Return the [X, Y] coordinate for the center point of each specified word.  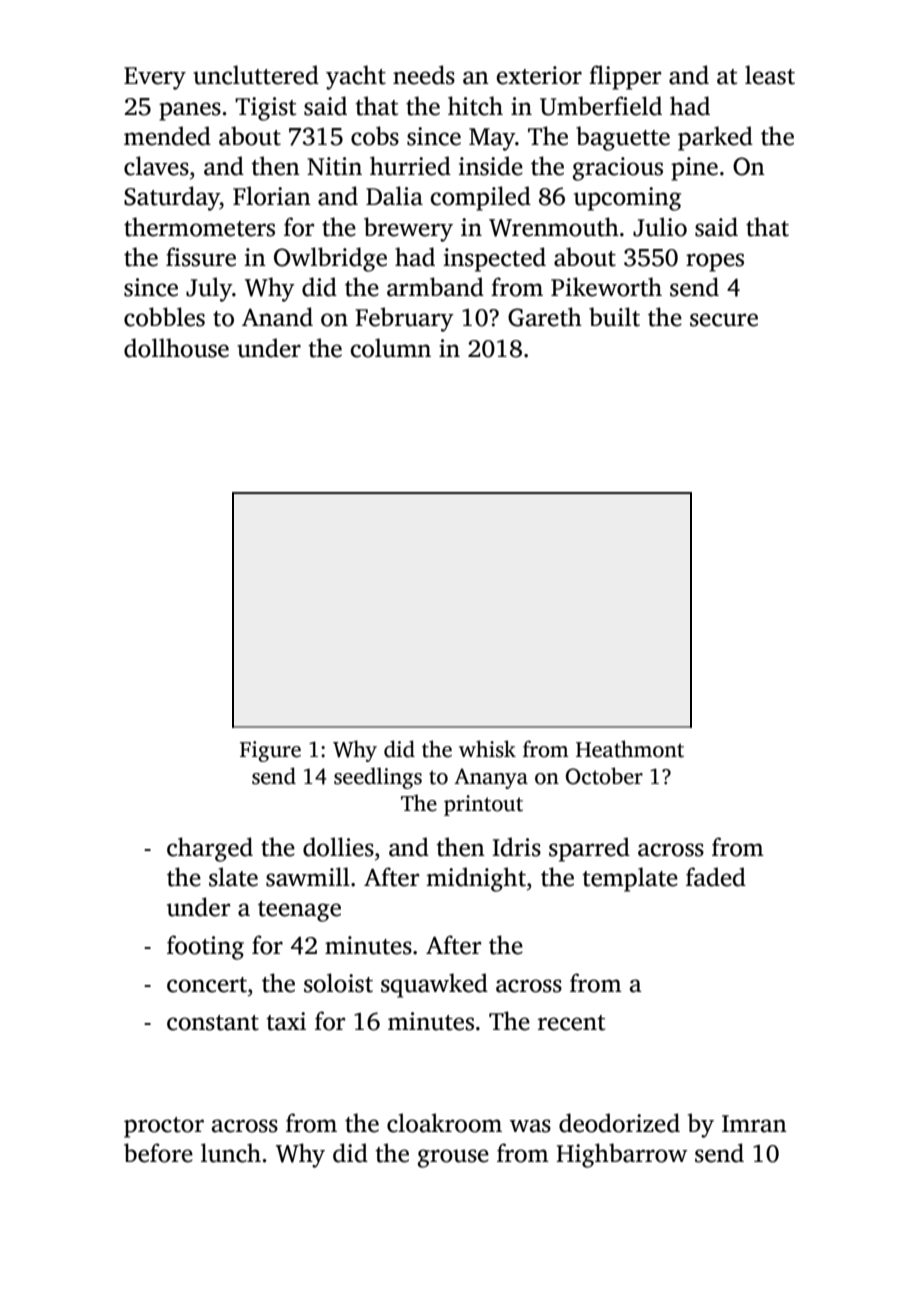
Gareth [545, 317]
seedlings [378, 778]
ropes [715, 262]
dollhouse [176, 348]
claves [156, 166]
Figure [270, 751]
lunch [231, 1153]
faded [716, 877]
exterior [539, 75]
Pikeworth [606, 287]
